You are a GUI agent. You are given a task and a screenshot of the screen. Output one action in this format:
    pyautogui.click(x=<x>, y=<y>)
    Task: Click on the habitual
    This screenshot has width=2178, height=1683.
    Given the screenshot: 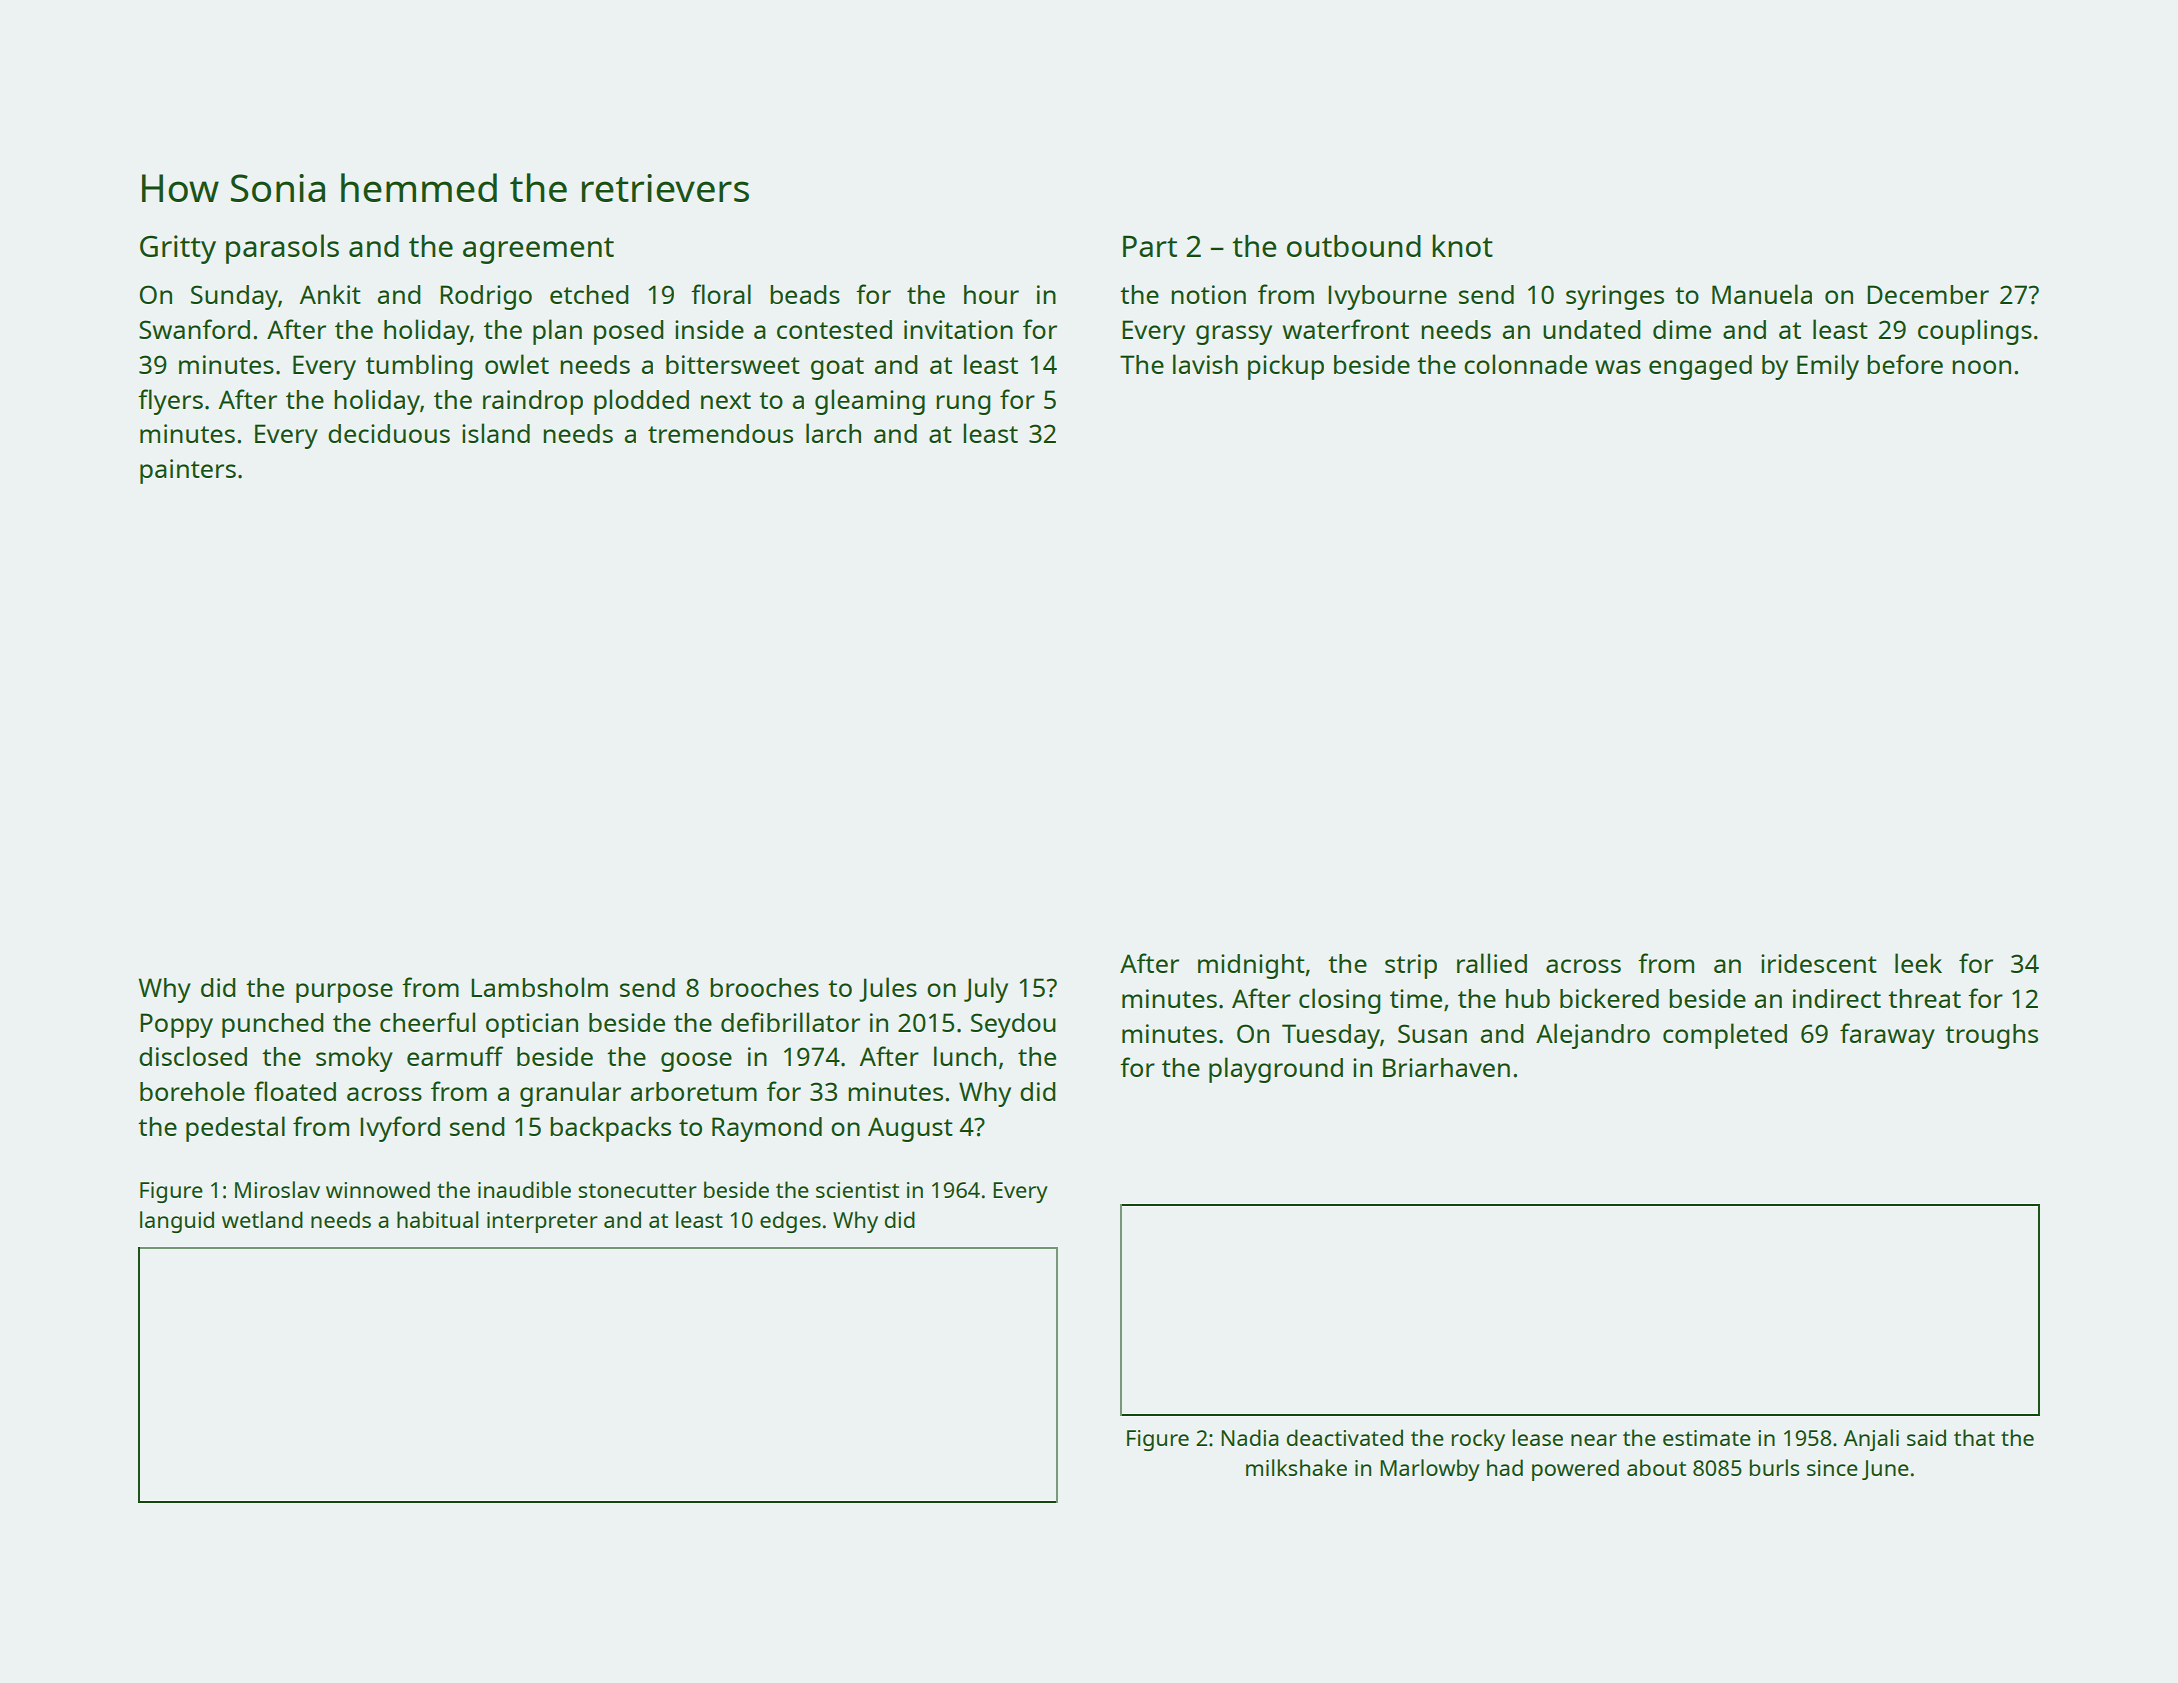 What is the action you would take?
    pyautogui.click(x=437, y=1219)
